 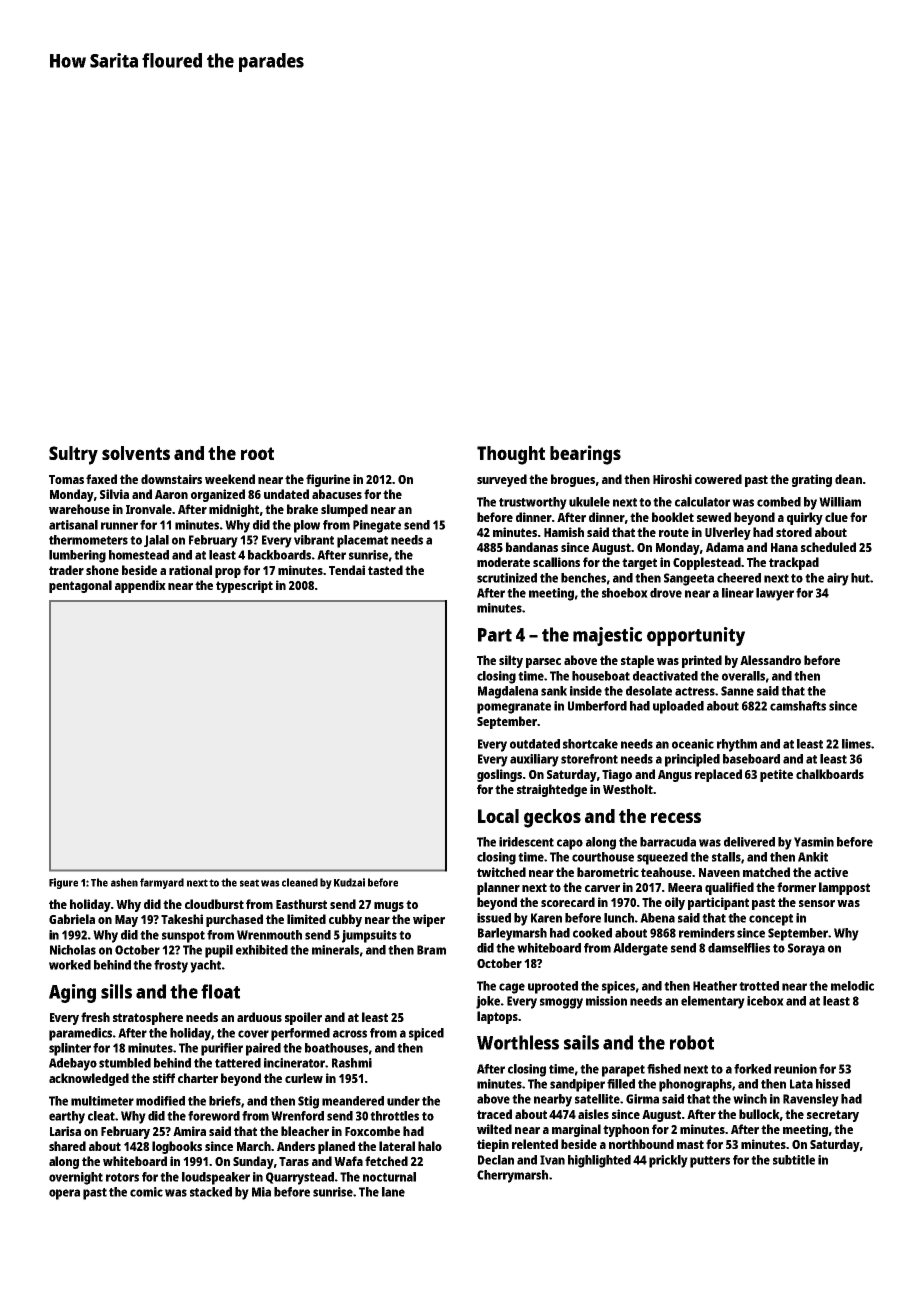 What do you see at coordinates (552, 1160) in the page?
I see `Ivan` at bounding box center [552, 1160].
